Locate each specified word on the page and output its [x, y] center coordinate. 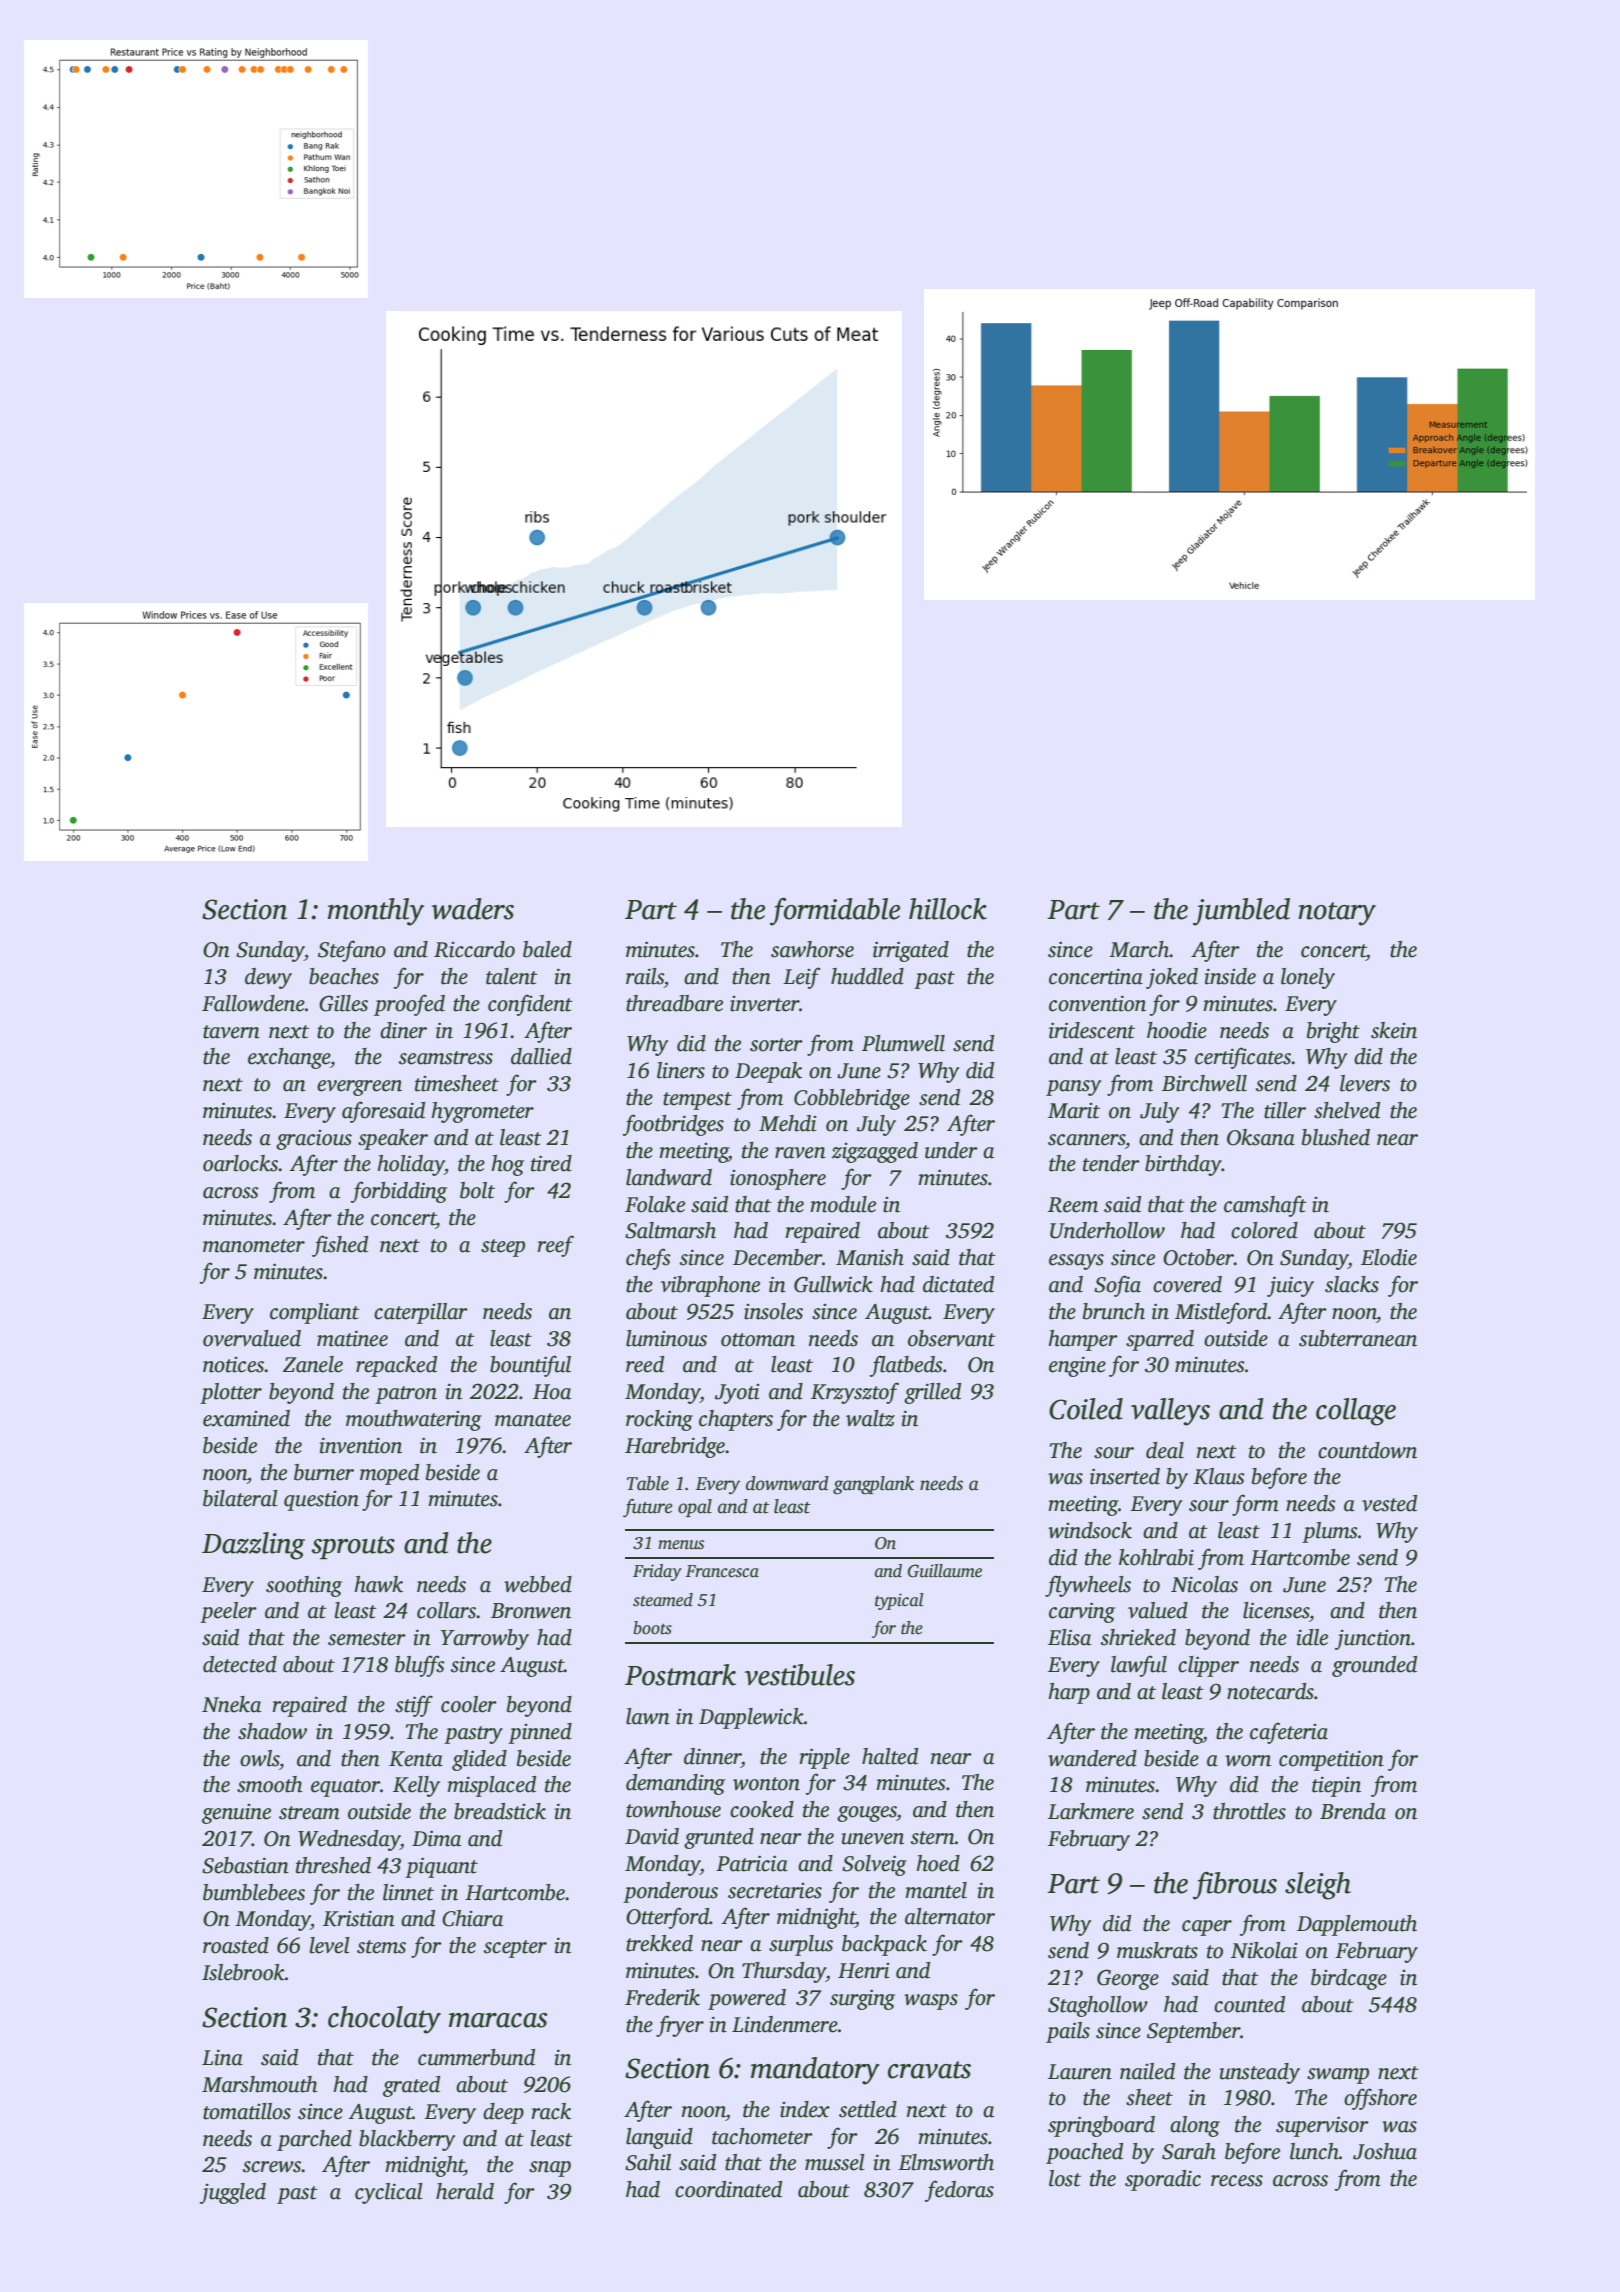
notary [1337, 914]
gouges [867, 1814]
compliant [315, 1313]
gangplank [873, 1485]
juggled [233, 2193]
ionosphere [778, 1179]
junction [1373, 1640]
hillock [948, 909]
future [648, 1508]
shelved [1347, 1110]
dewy [268, 978]
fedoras [959, 2191]
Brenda [1353, 1811]
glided [479, 1760]
